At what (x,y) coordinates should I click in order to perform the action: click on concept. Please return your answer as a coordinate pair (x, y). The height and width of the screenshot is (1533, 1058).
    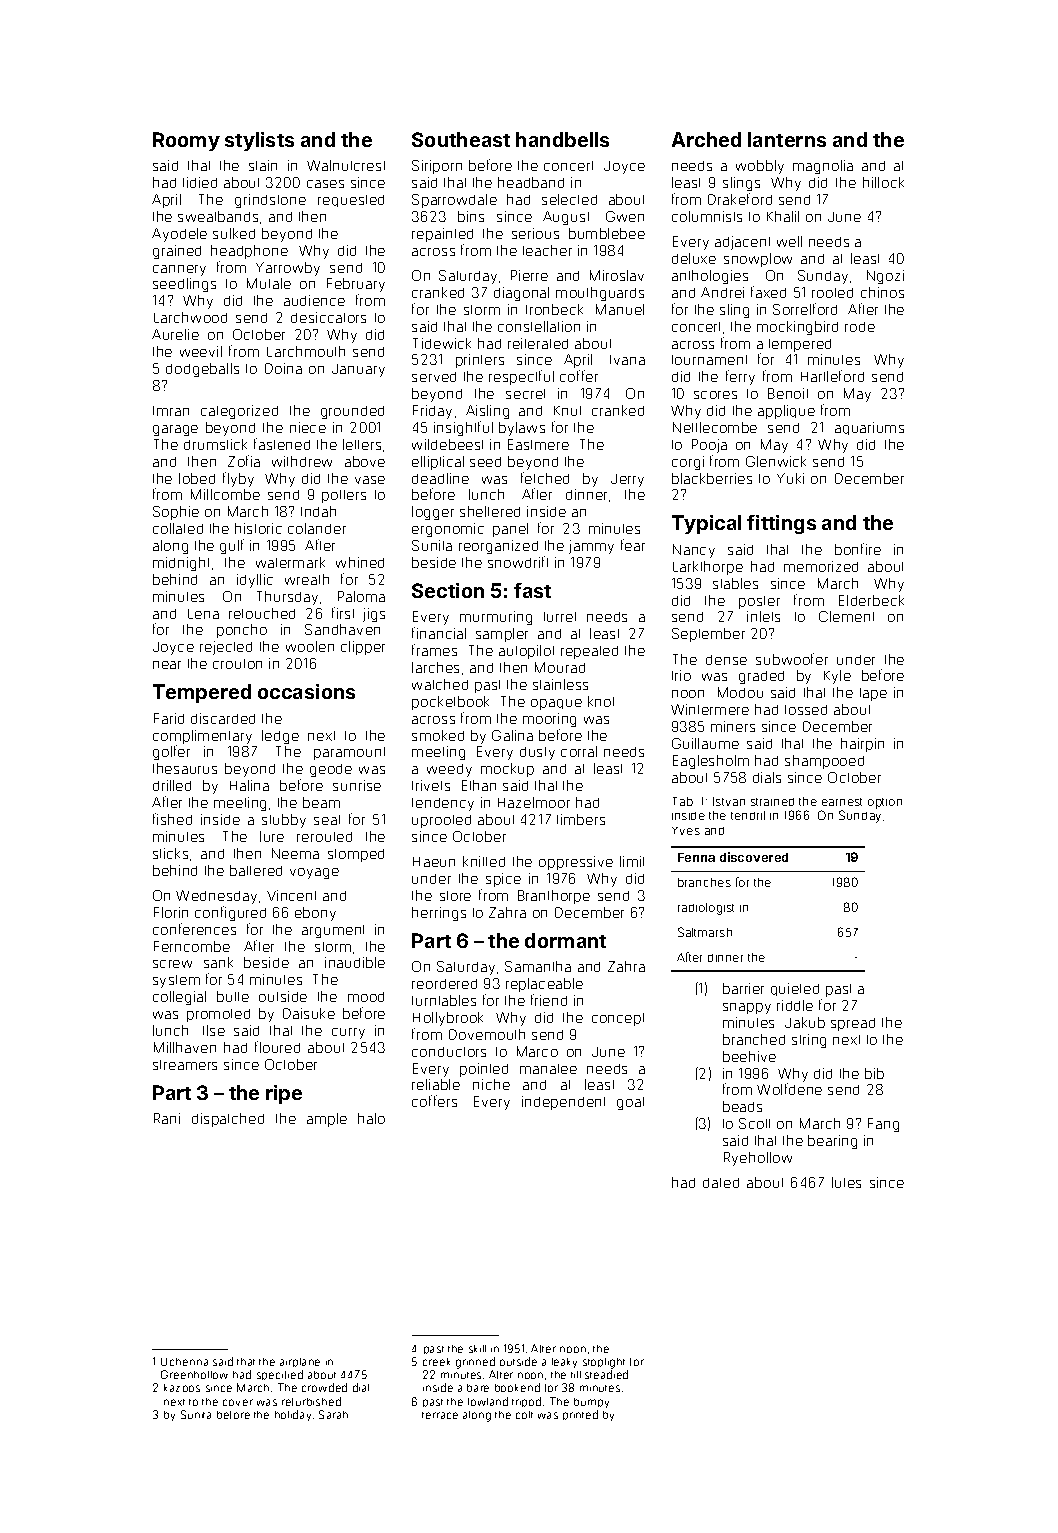
    Looking at the image, I should click on (618, 1019).
